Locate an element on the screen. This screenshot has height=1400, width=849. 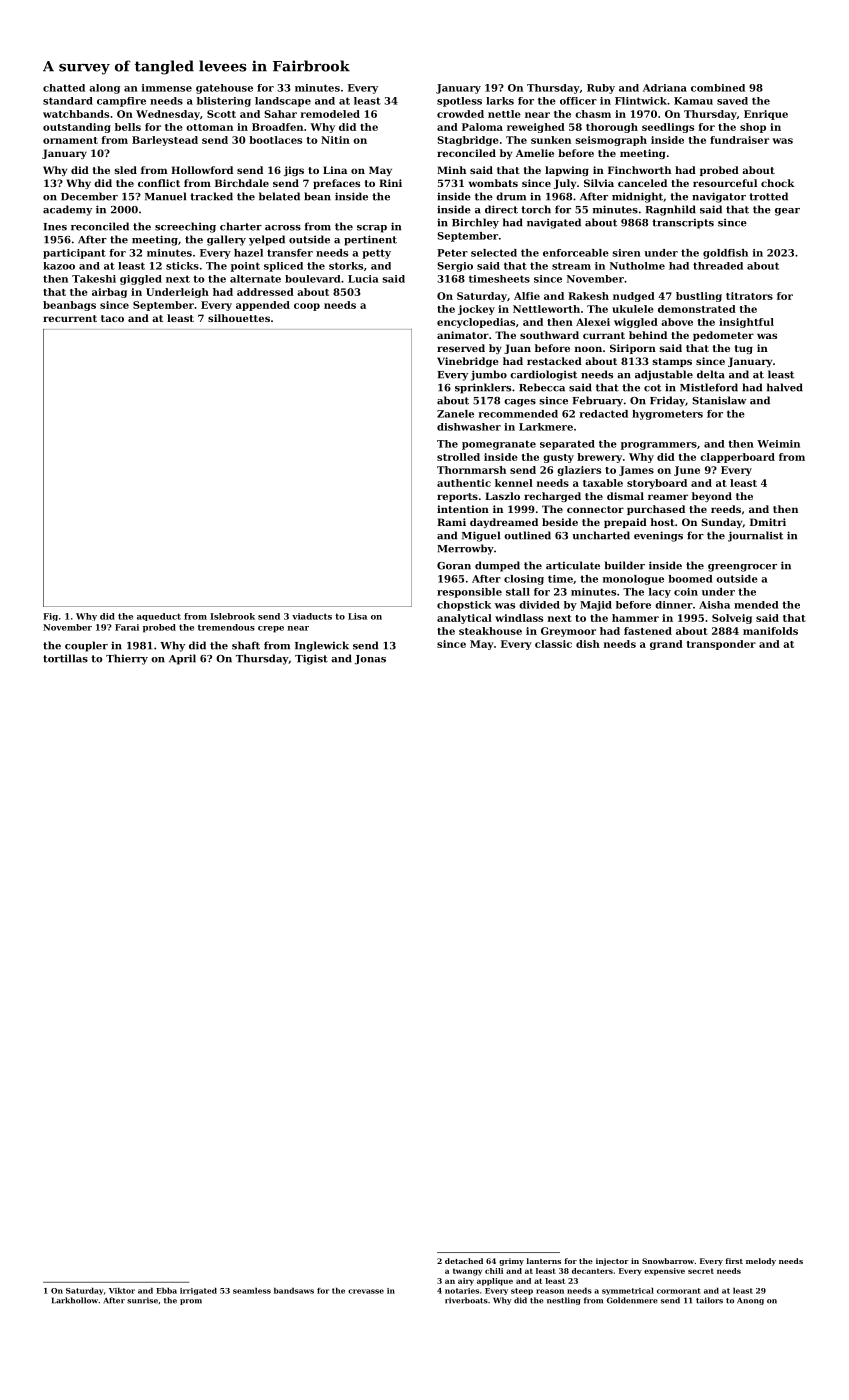
Enrique is located at coordinates (766, 115).
